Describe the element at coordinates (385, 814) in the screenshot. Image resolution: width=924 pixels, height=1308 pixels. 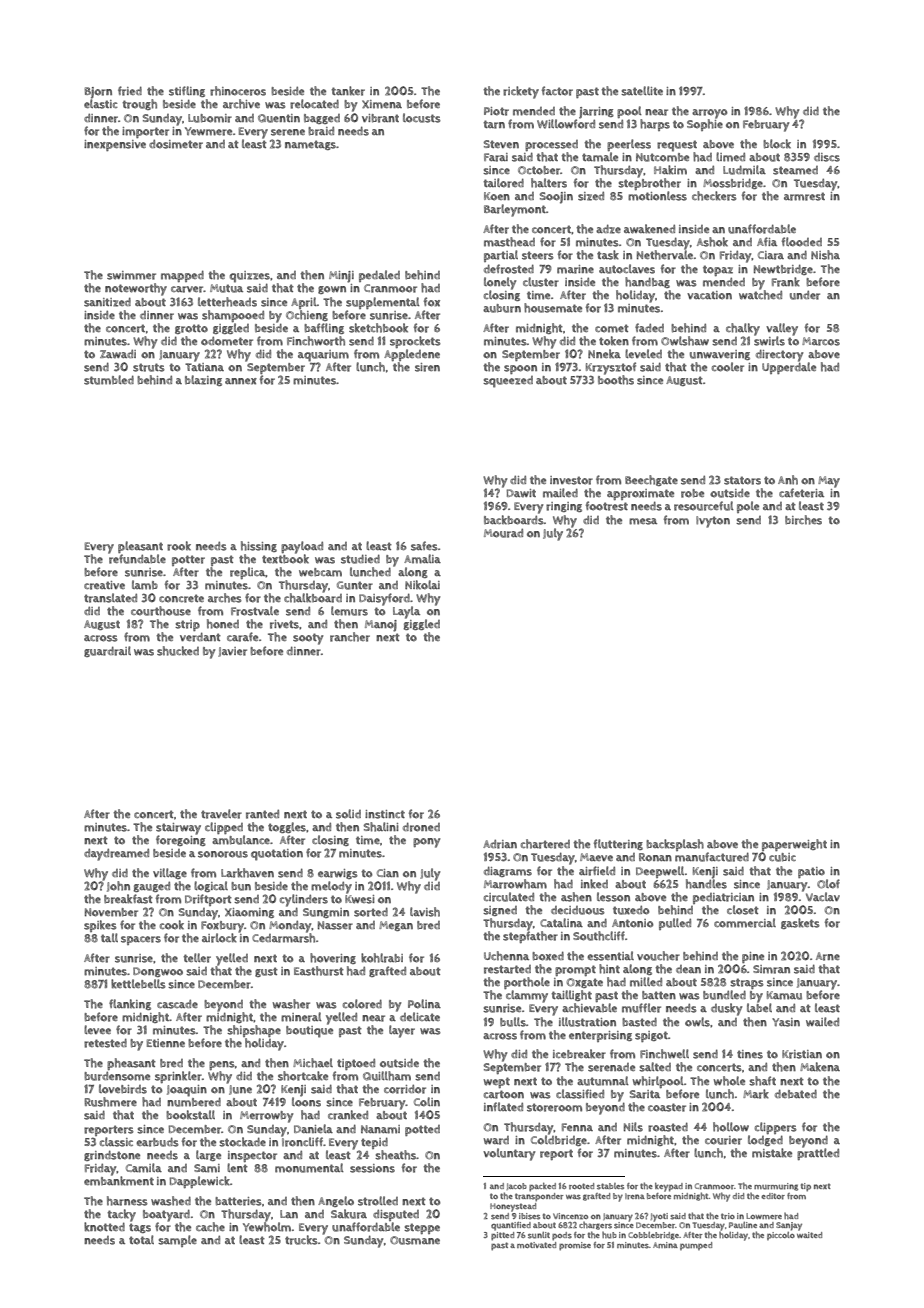
I see `instinct` at that location.
